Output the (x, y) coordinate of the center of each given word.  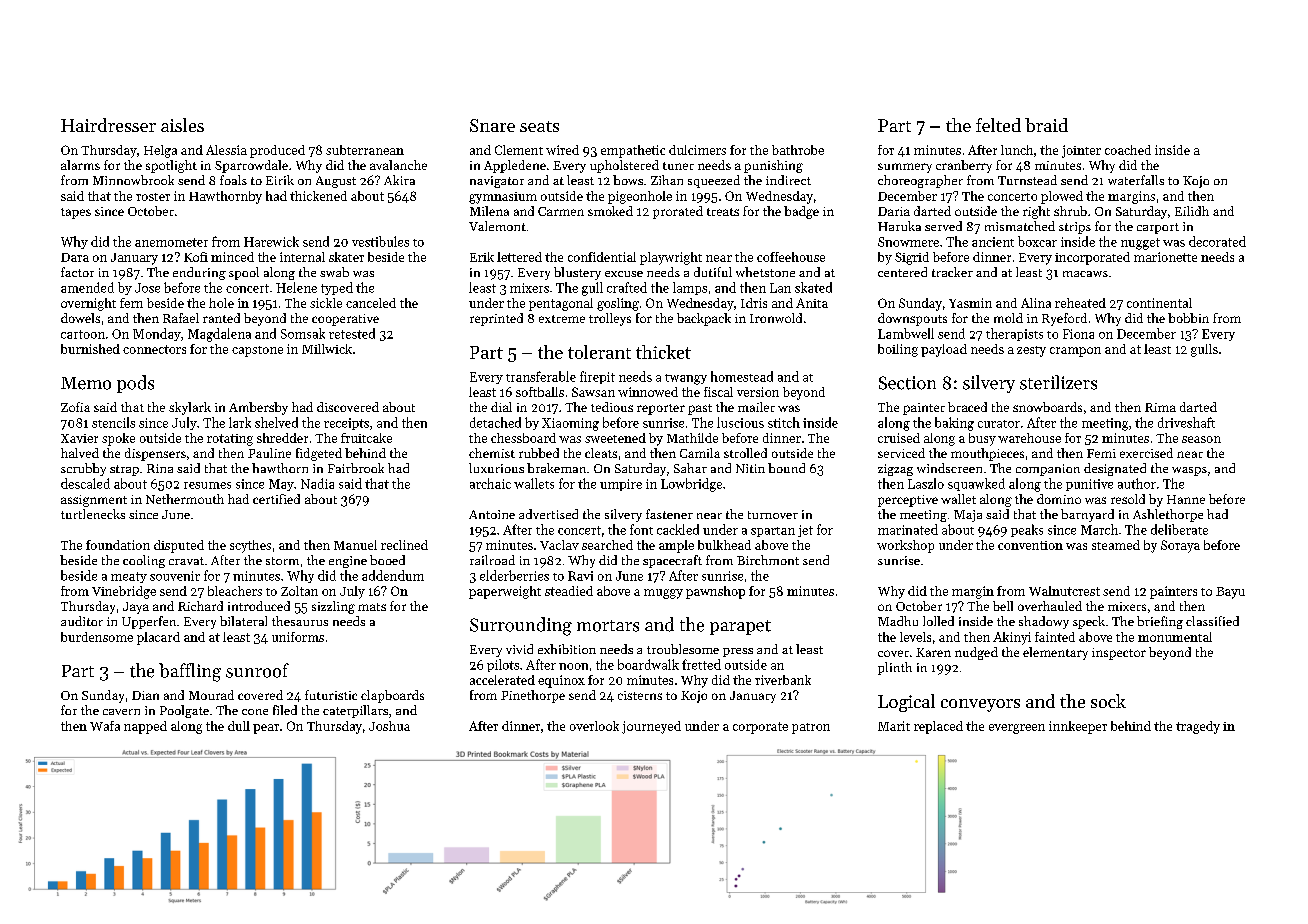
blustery (577, 273)
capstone (257, 351)
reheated (1080, 303)
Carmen (561, 211)
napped (145, 727)
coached (1128, 150)
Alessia (226, 150)
